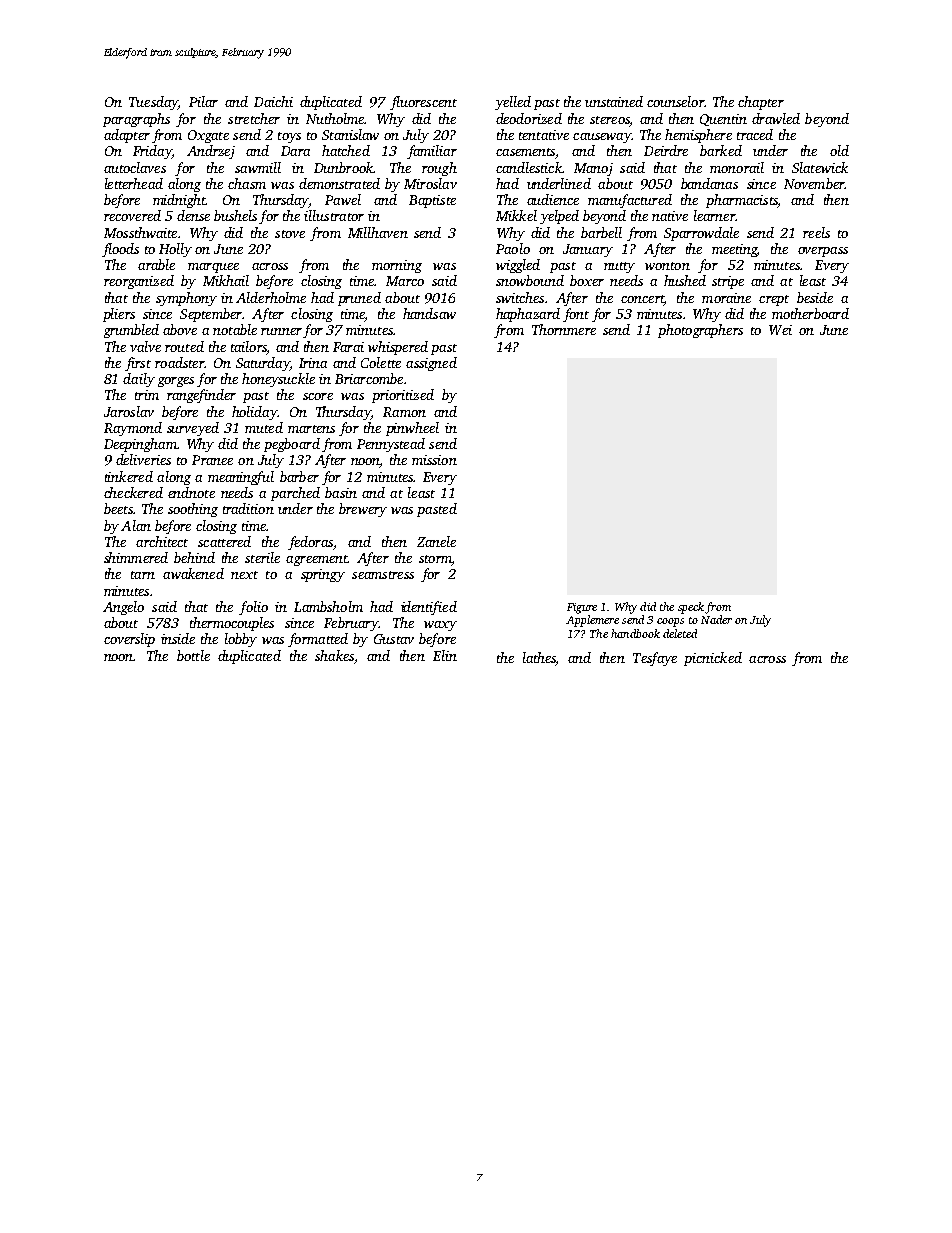 This screenshot has height=1233, width=952. What do you see at coordinates (133, 429) in the screenshot?
I see `Raymond` at bounding box center [133, 429].
